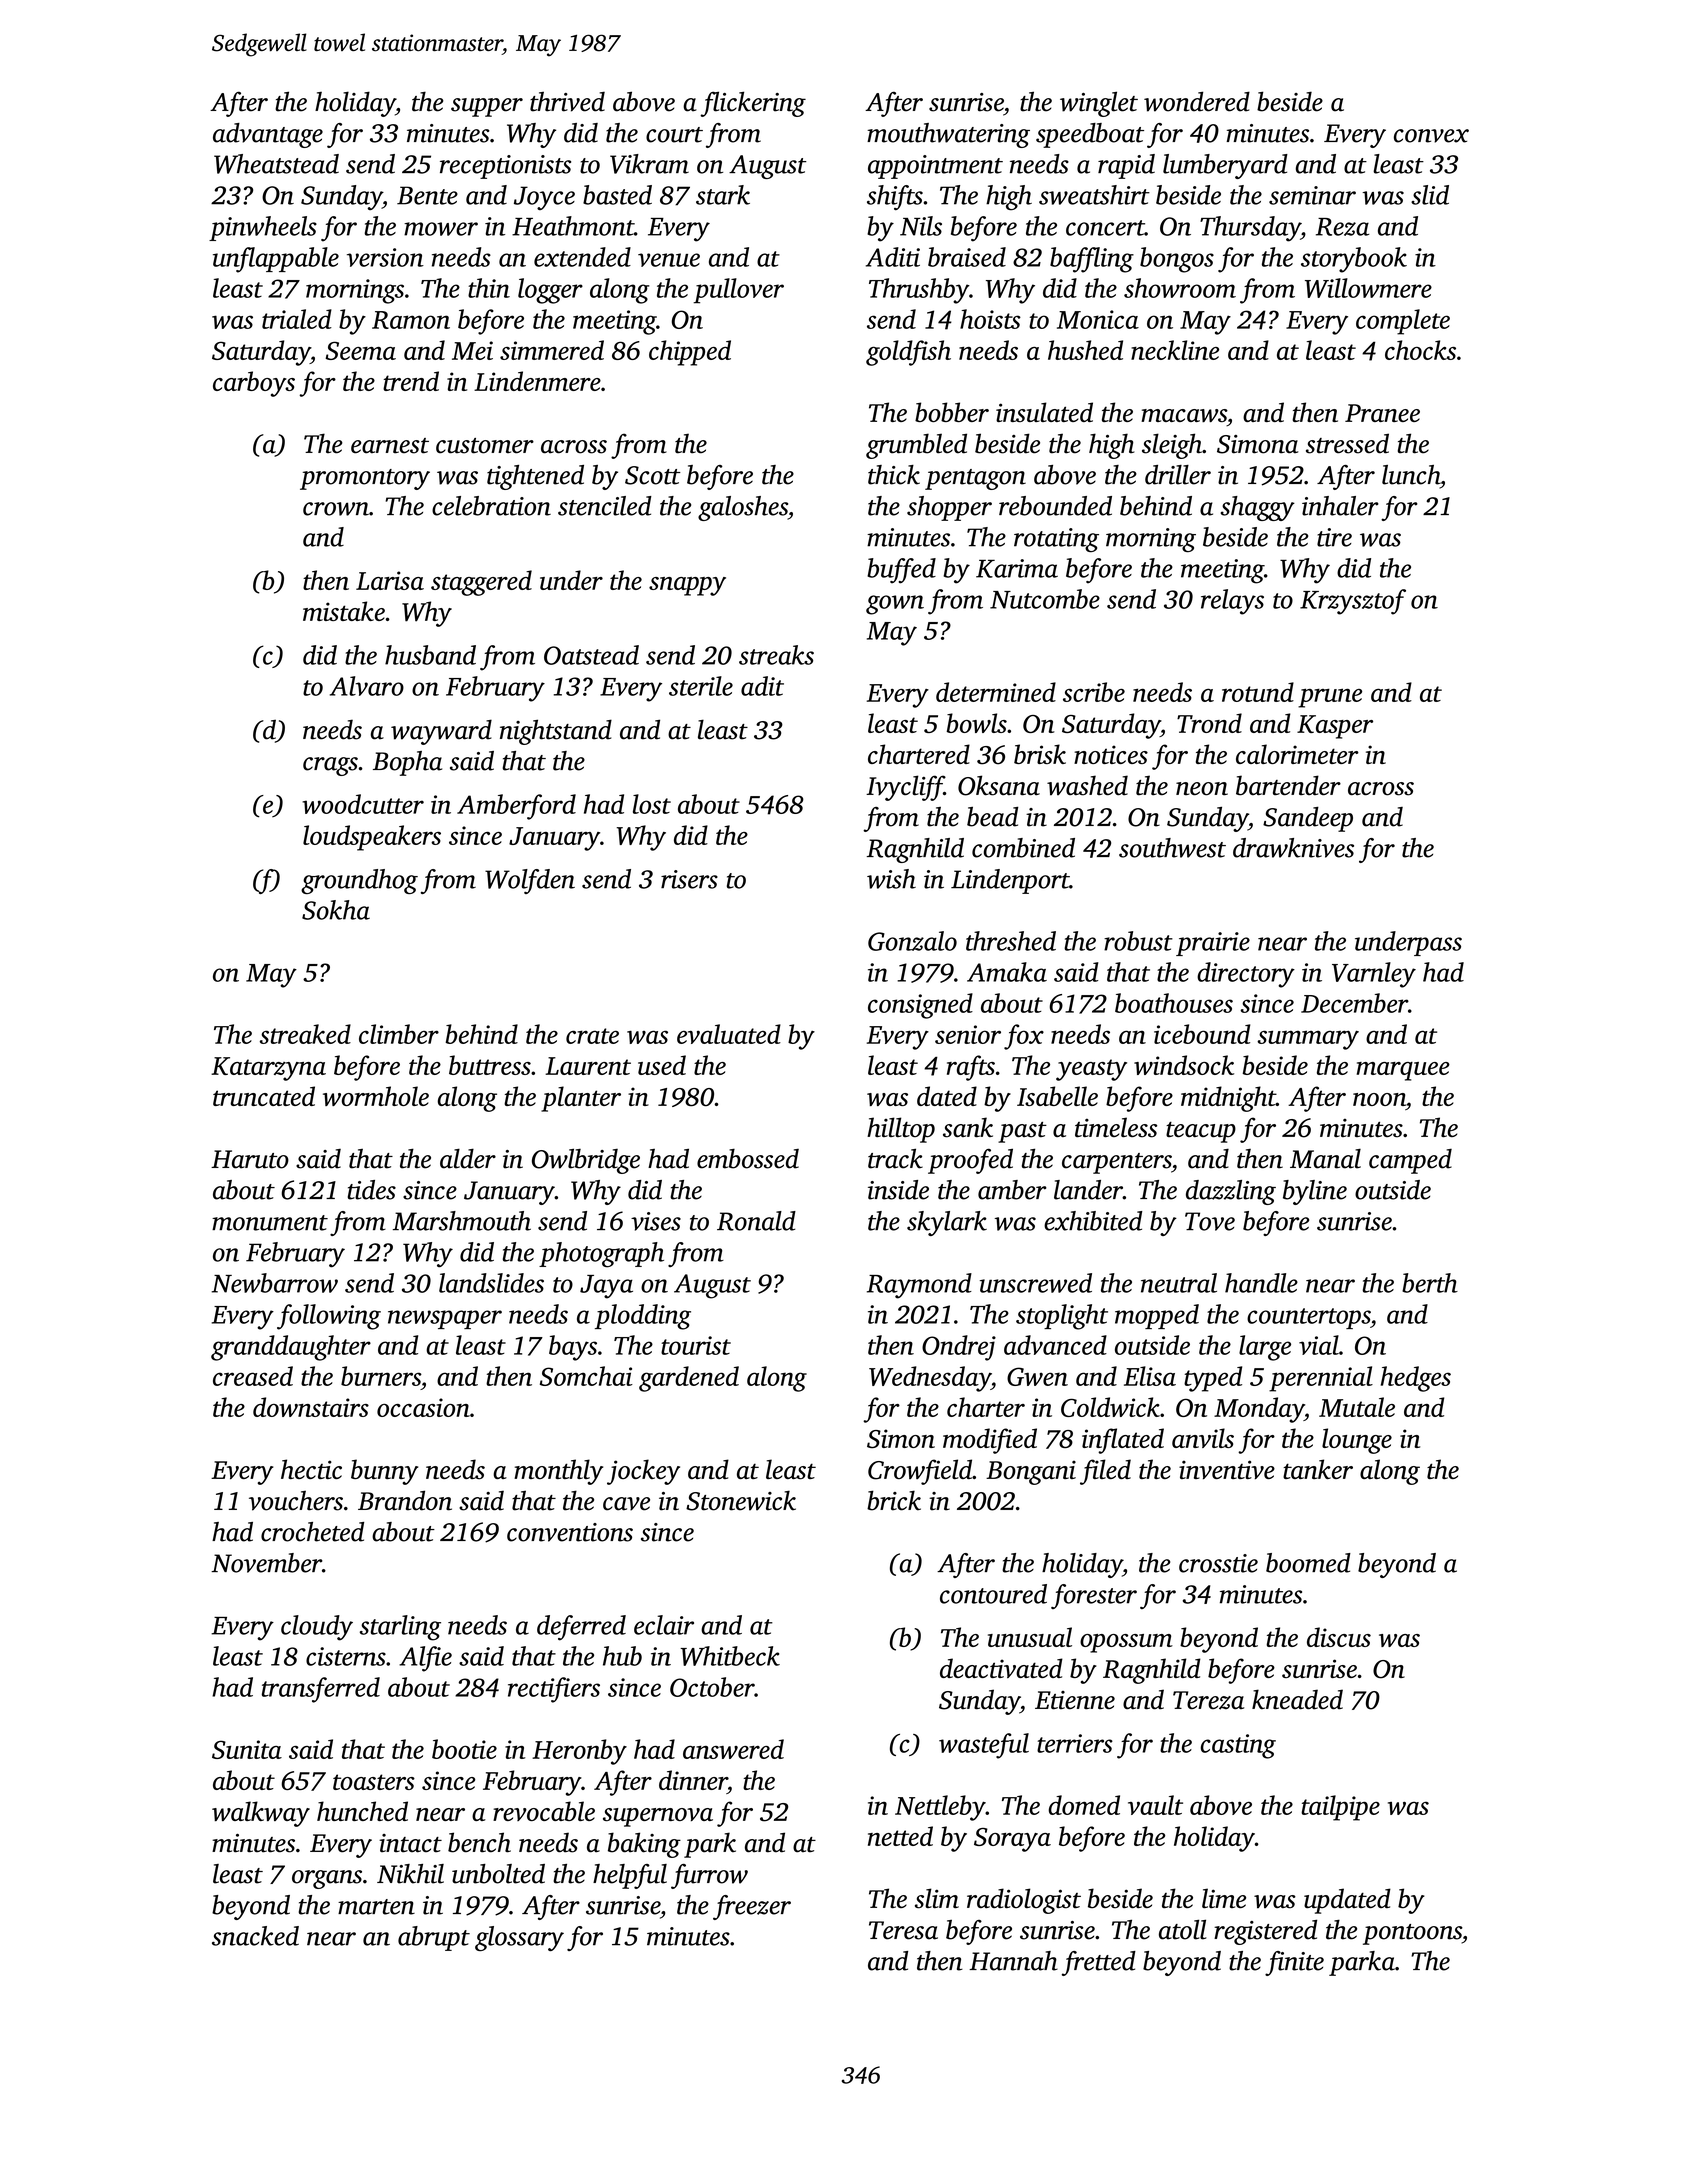 The image size is (1683, 2178). I want to click on advantage, so click(268, 135).
